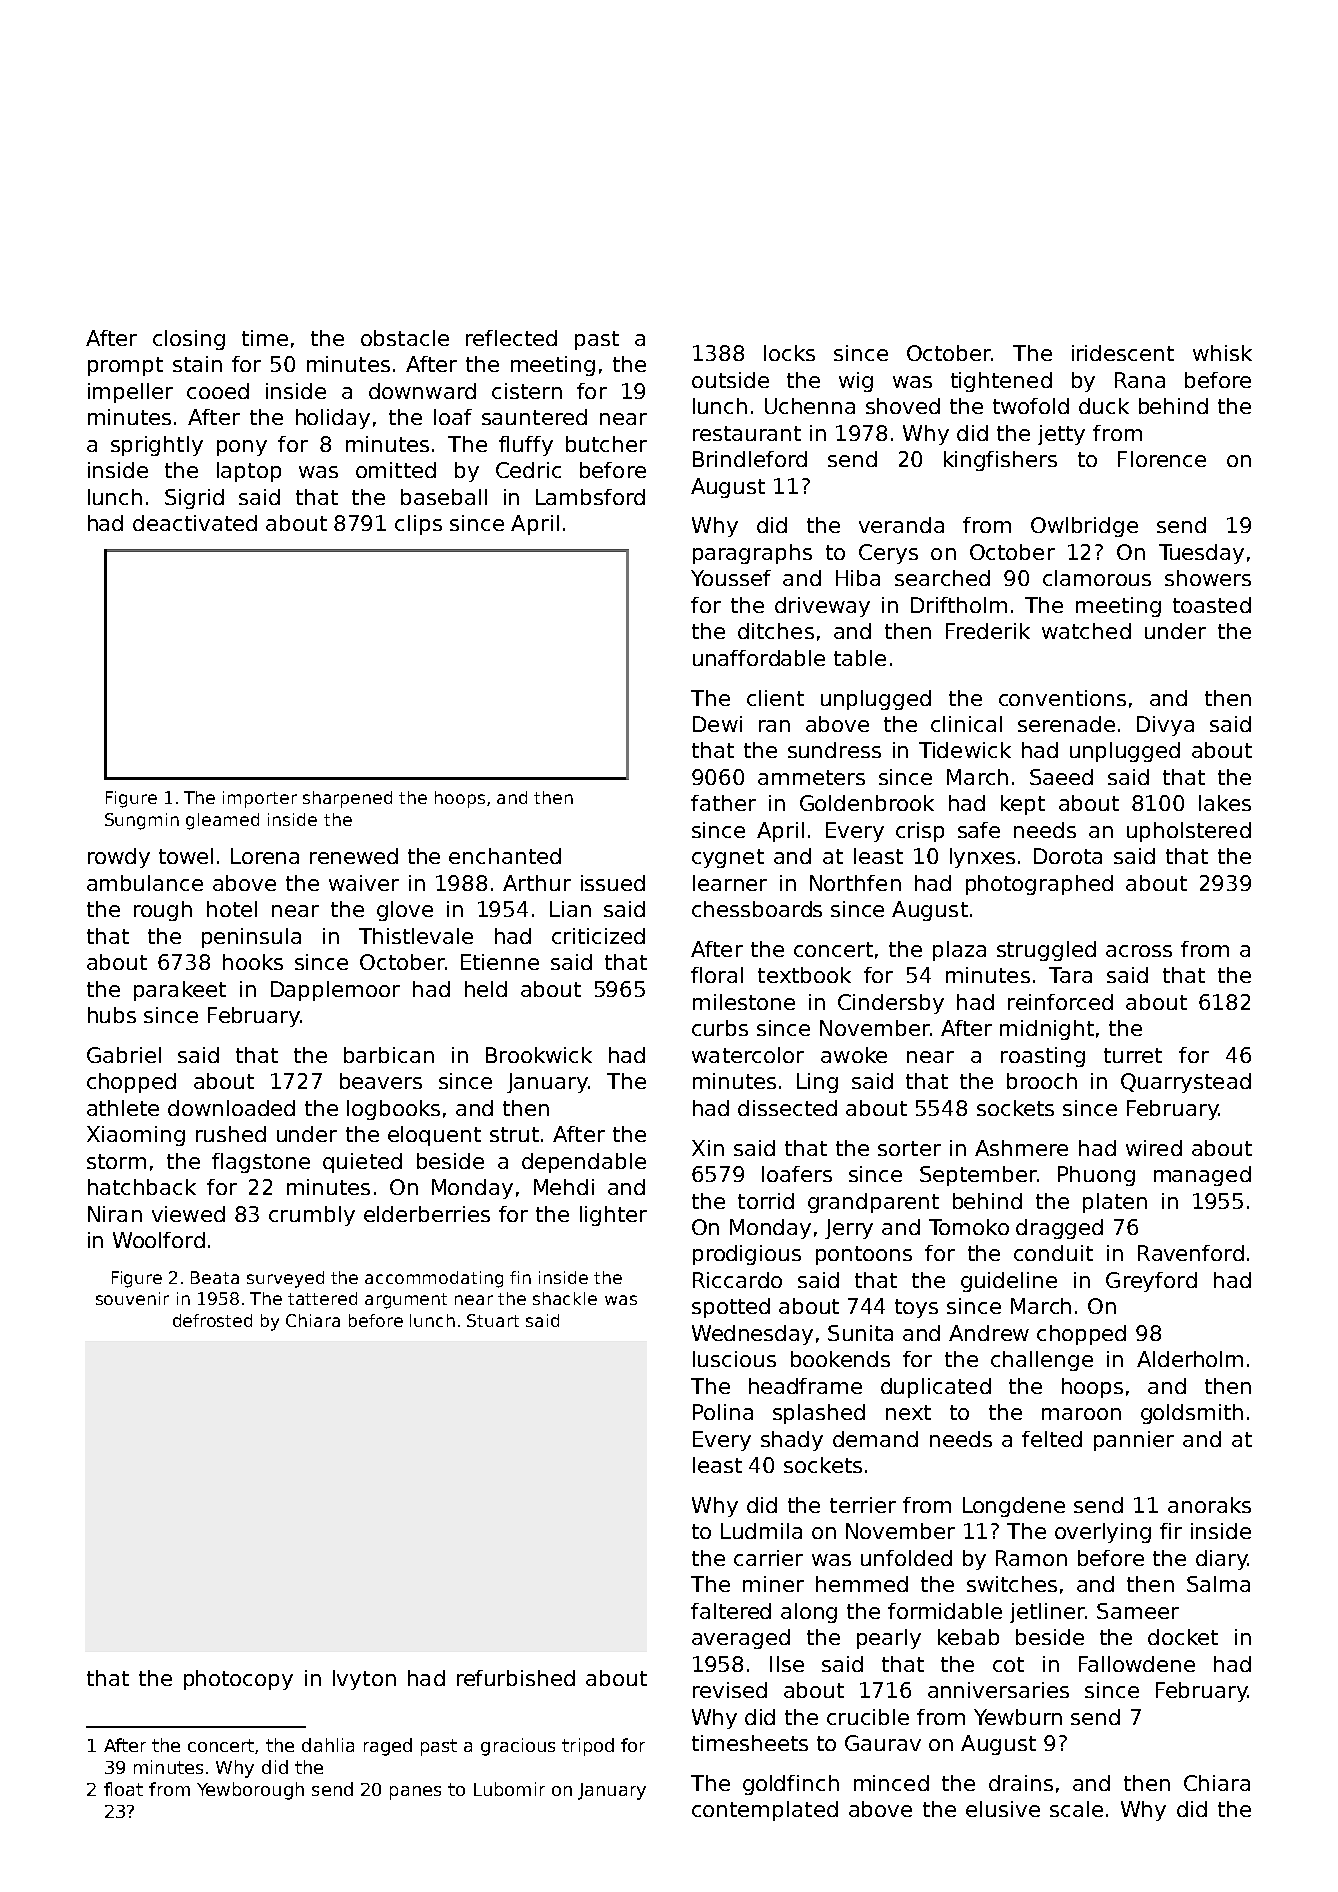  I want to click on iridescent, so click(1123, 353).
